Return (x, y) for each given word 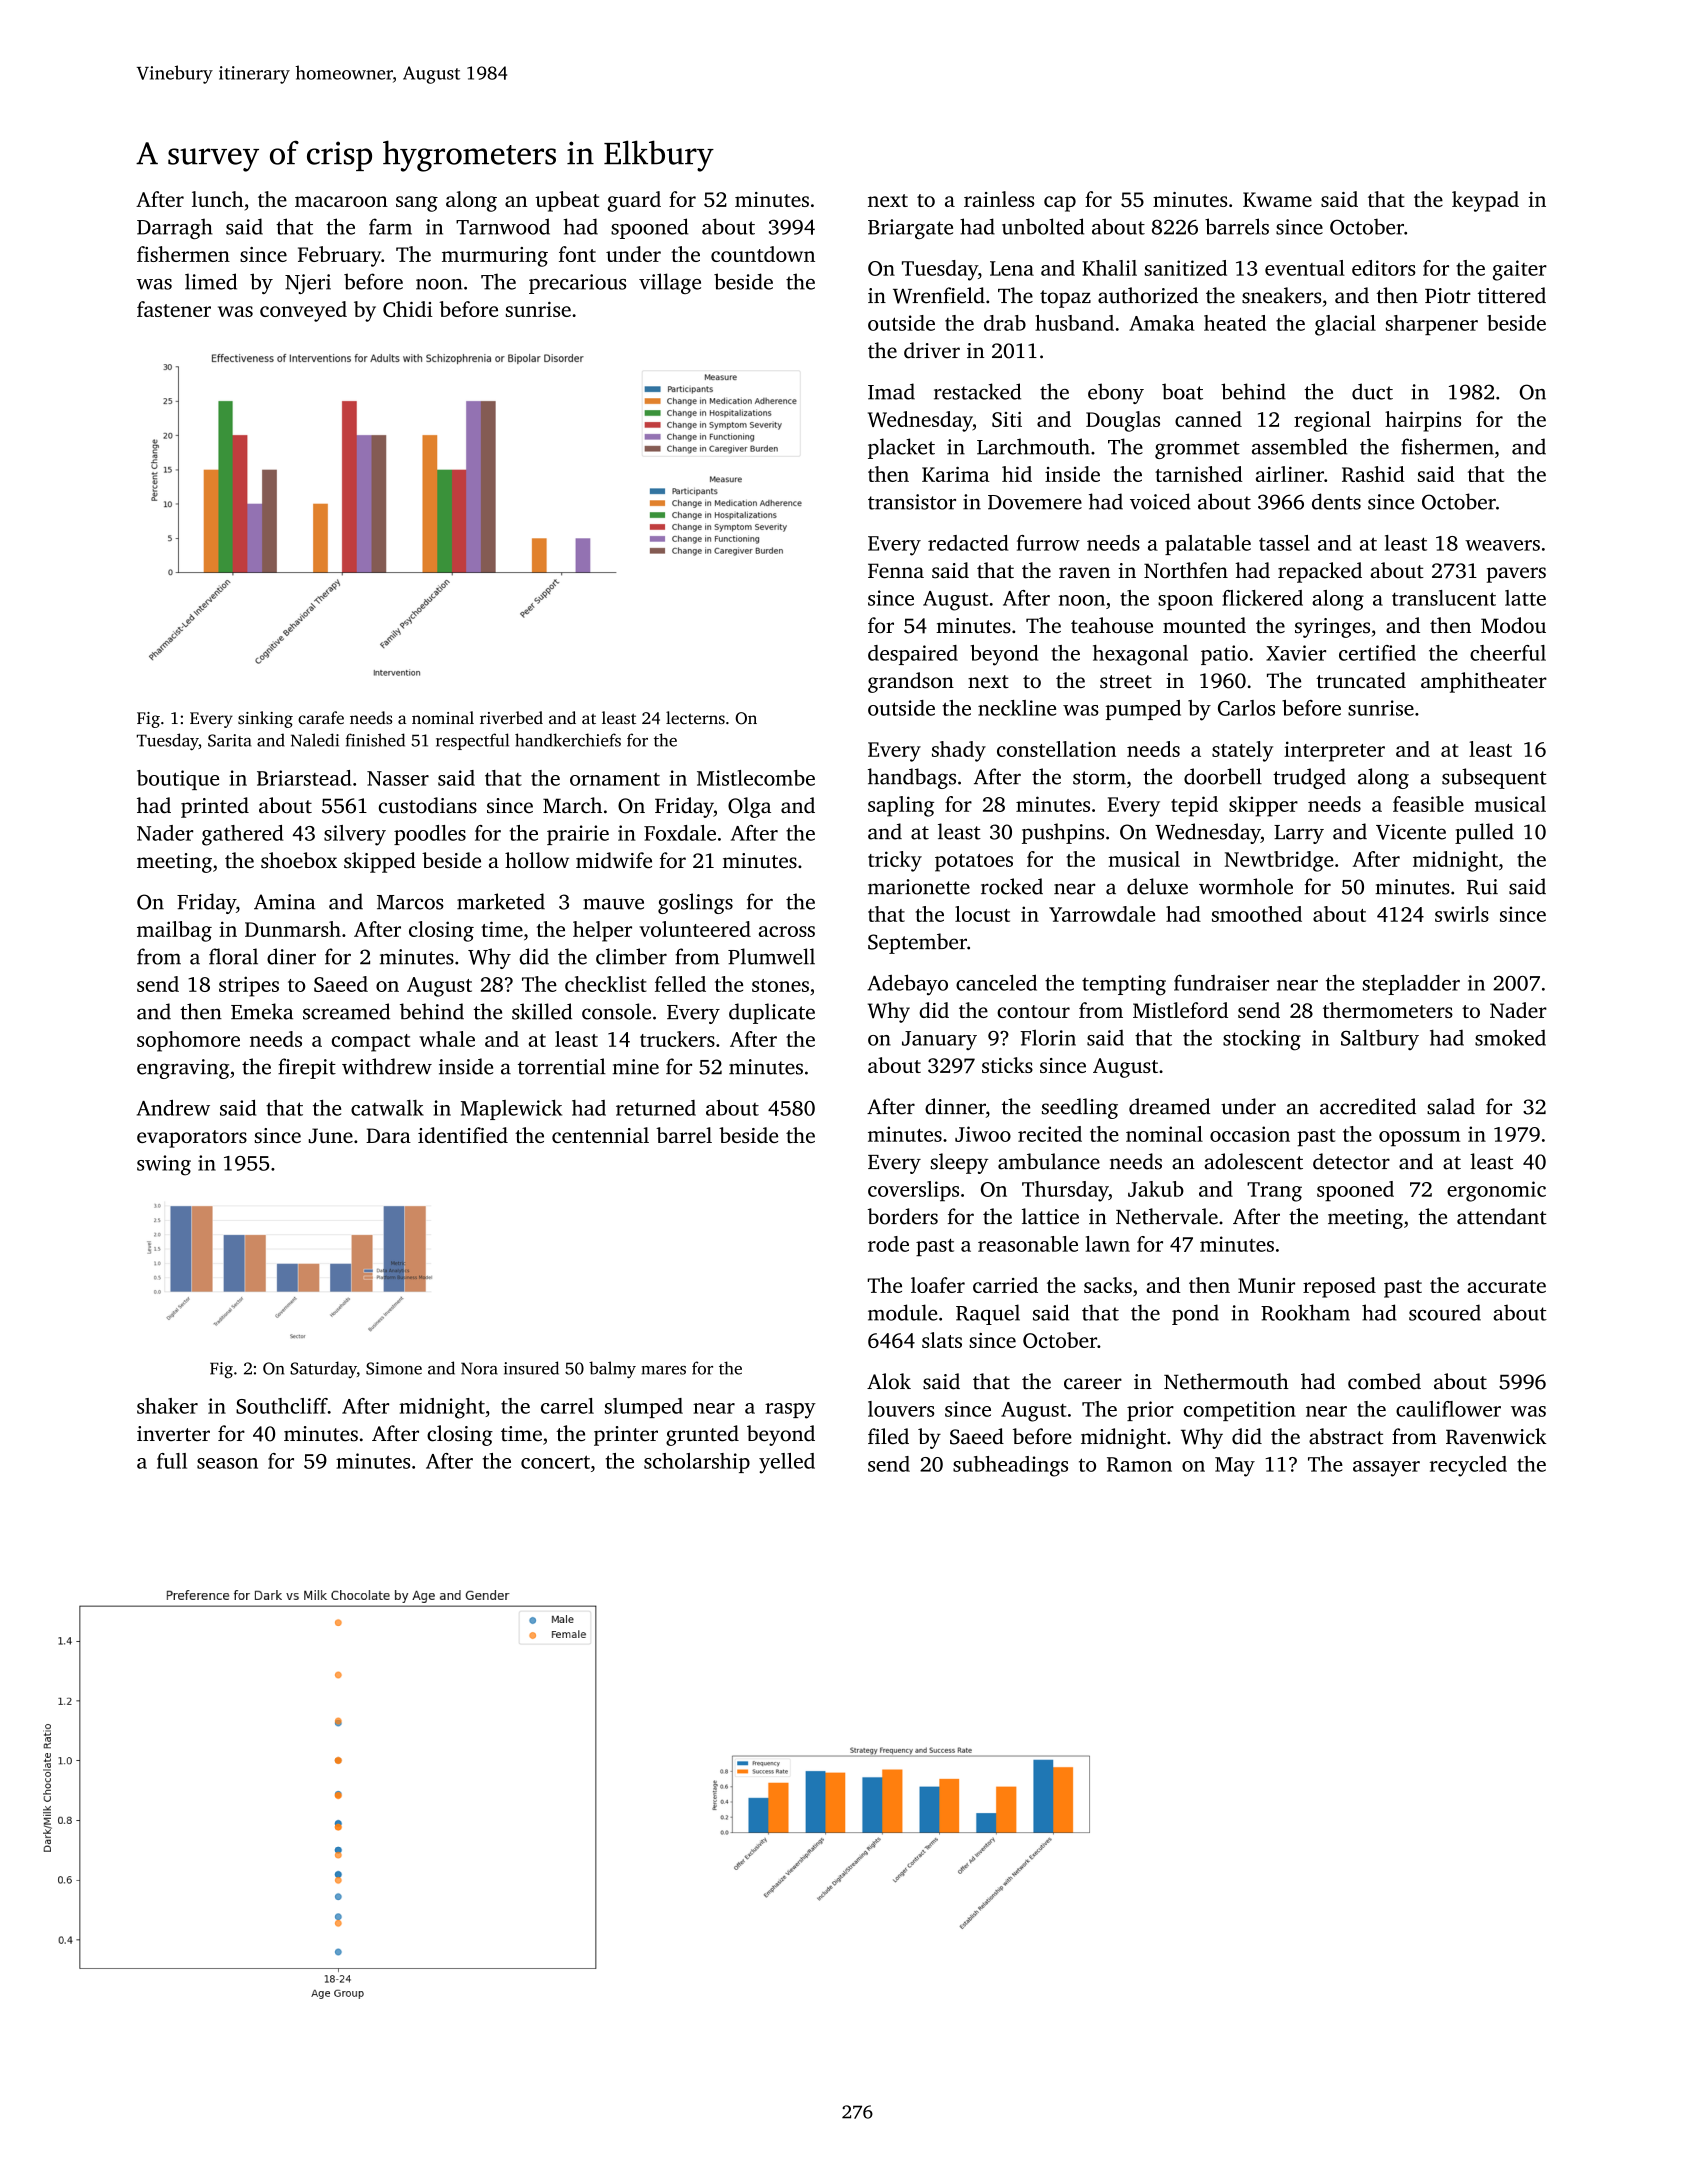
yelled (787, 1463)
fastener (174, 309)
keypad (1485, 201)
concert (555, 1462)
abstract (1346, 1436)
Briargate (910, 229)
